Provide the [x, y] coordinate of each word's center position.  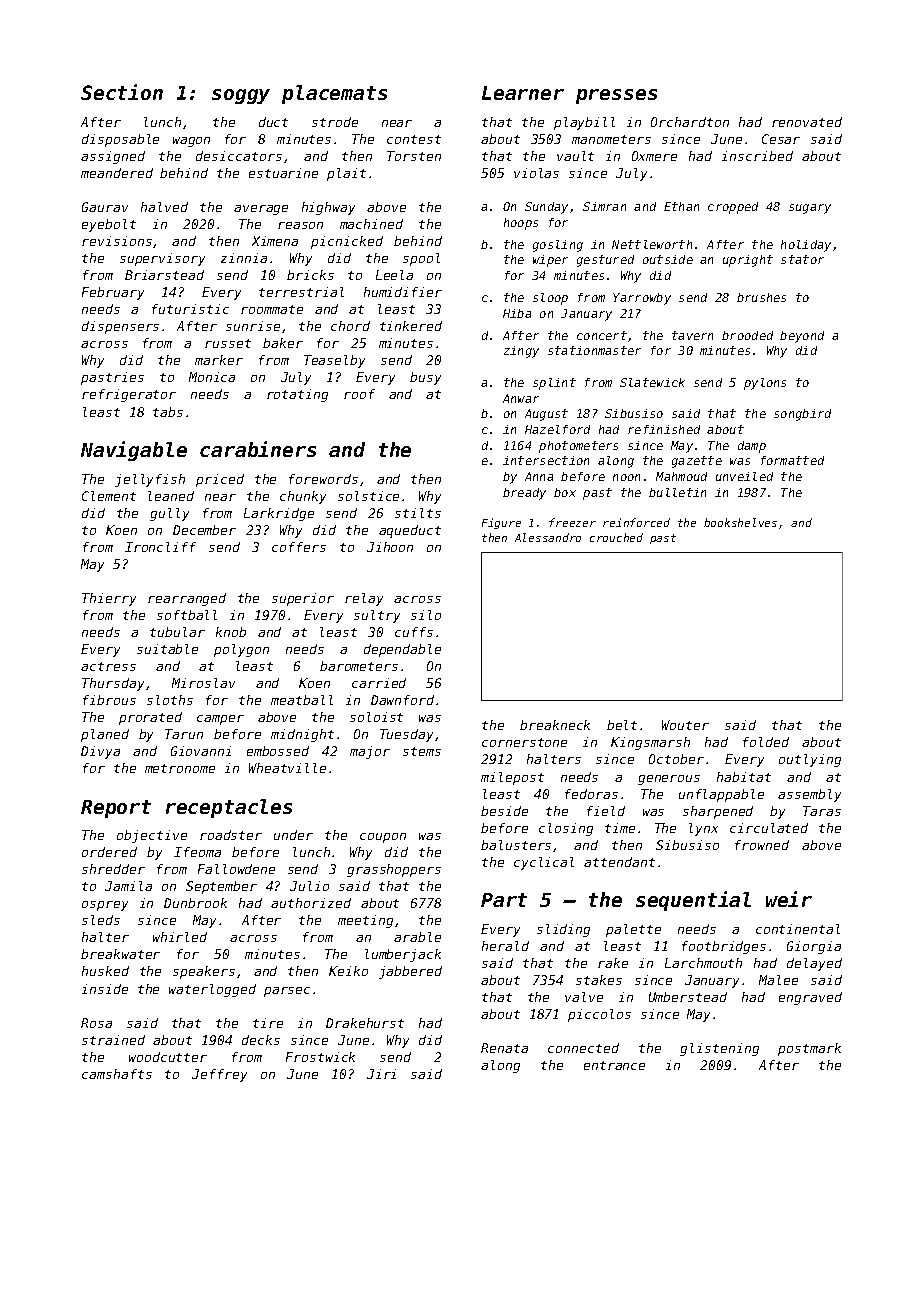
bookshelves [740, 522]
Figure [501, 523]
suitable [167, 649]
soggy [241, 96]
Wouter [685, 725]
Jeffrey [219, 1075]
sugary [810, 209]
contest [414, 139]
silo [426, 615]
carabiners [258, 449]
